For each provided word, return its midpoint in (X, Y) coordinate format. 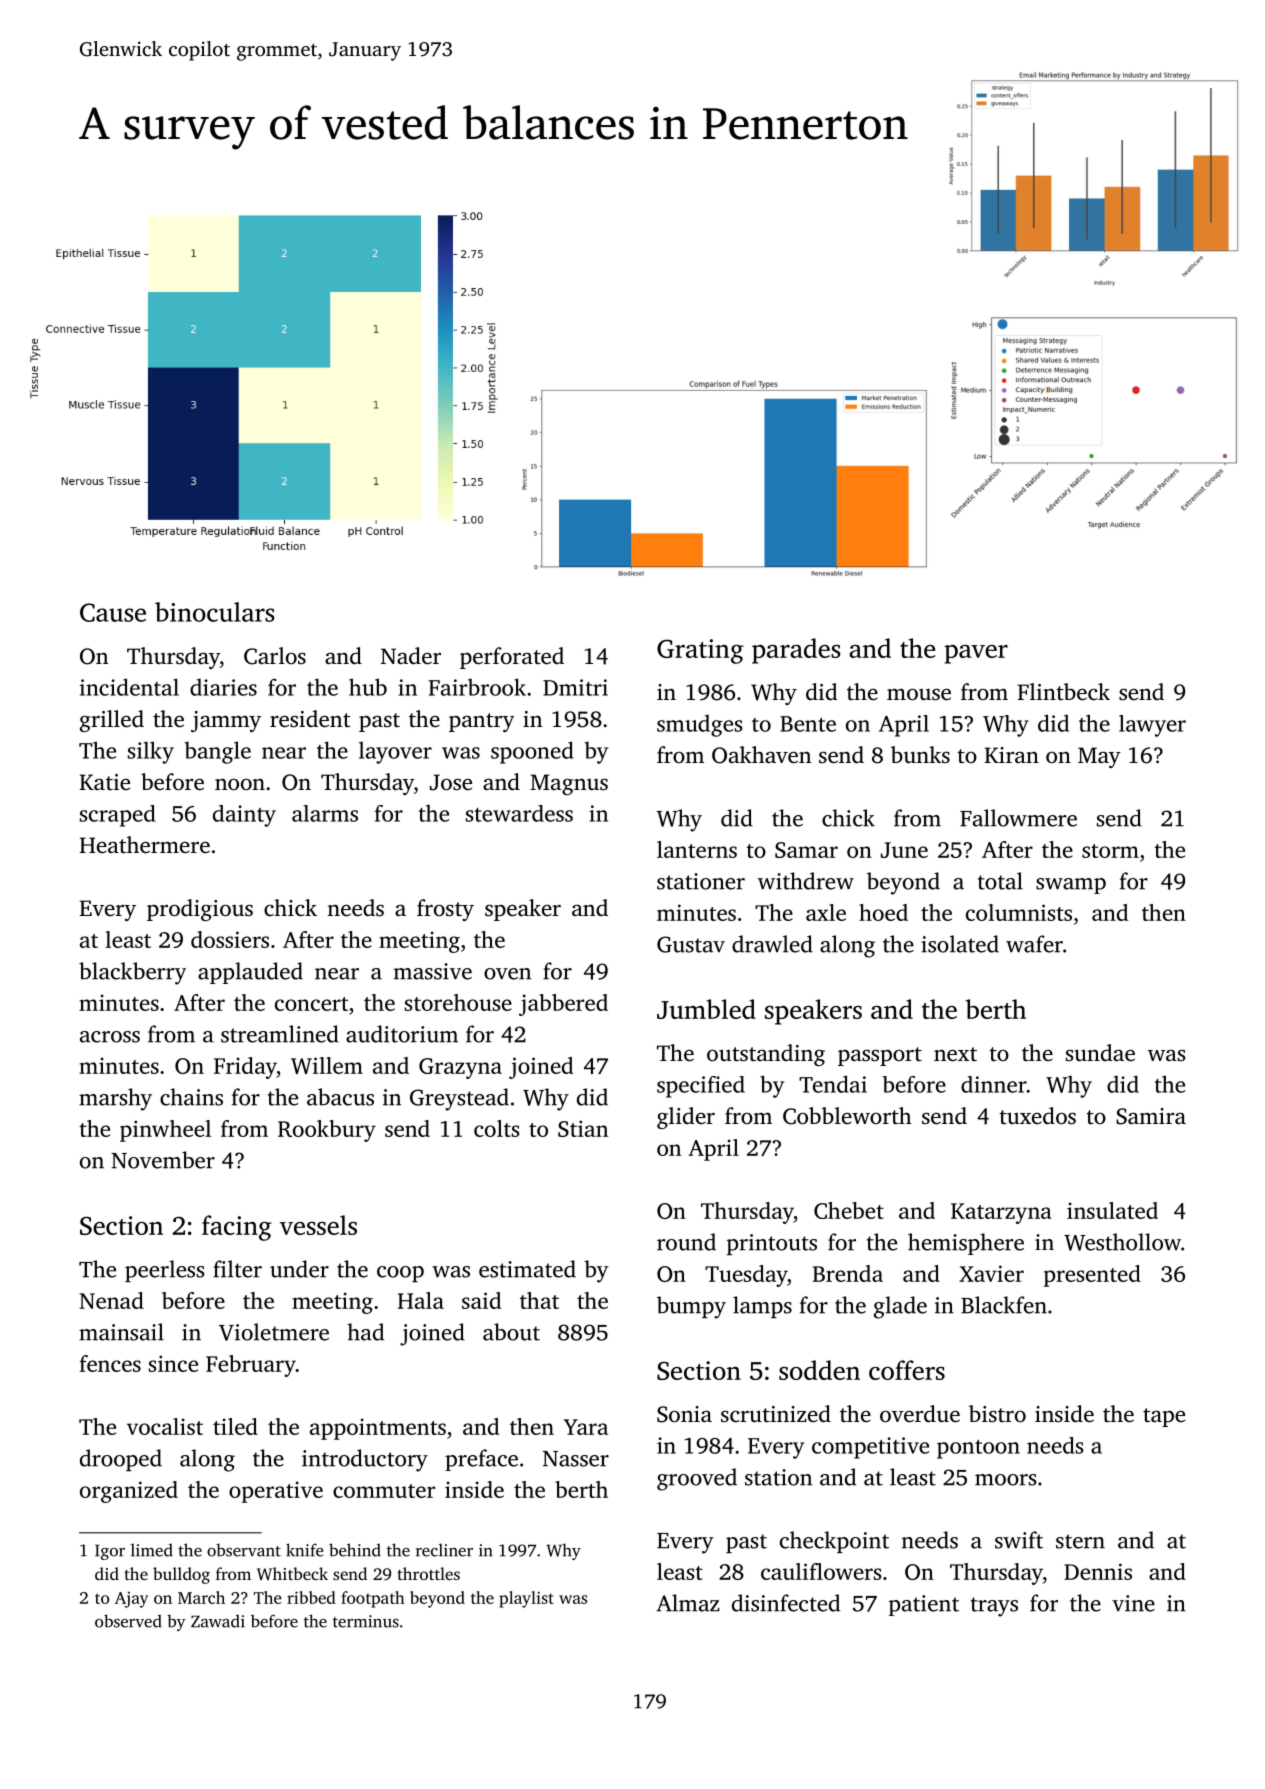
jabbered (563, 1005)
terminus (366, 1621)
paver (976, 654)
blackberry (132, 973)
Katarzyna (1001, 1213)
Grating (700, 651)
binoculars (214, 612)
